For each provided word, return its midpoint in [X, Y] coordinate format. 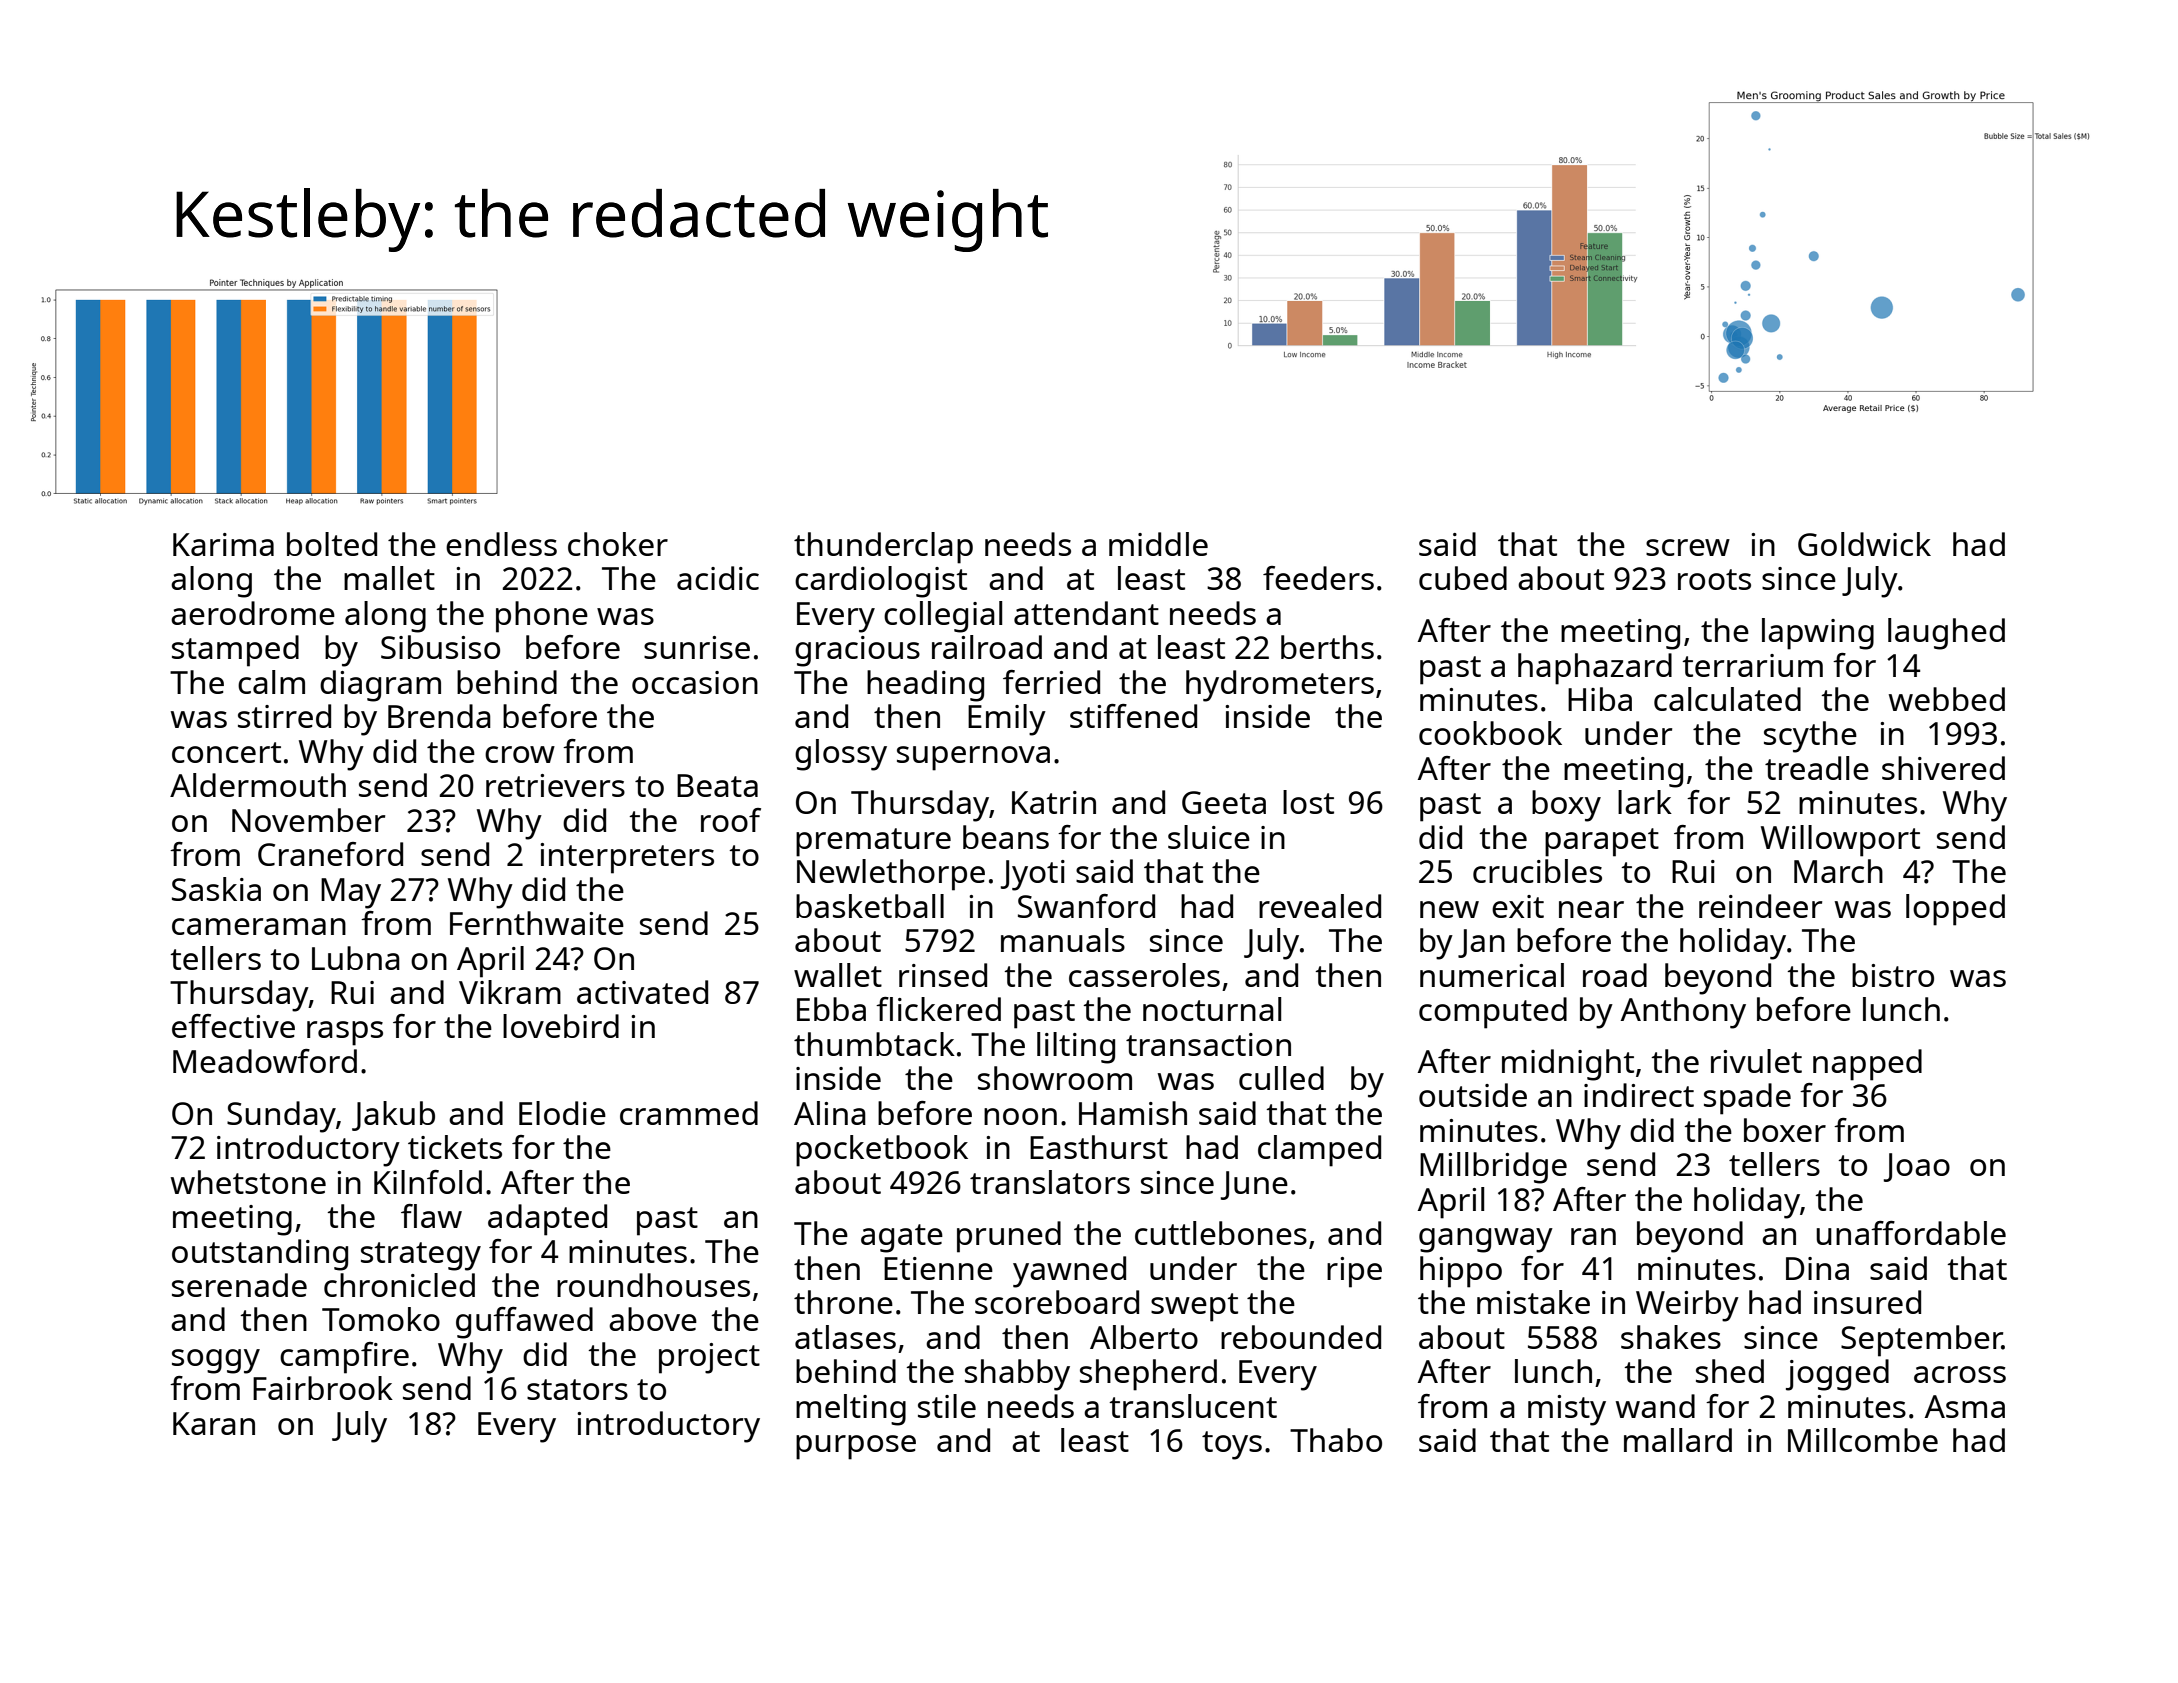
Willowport [1840, 841]
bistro [1893, 975]
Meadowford [265, 1061]
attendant [1086, 613]
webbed [1947, 699]
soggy [216, 1361]
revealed [1320, 906]
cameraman [259, 926]
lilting [1076, 1048]
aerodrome [253, 613]
